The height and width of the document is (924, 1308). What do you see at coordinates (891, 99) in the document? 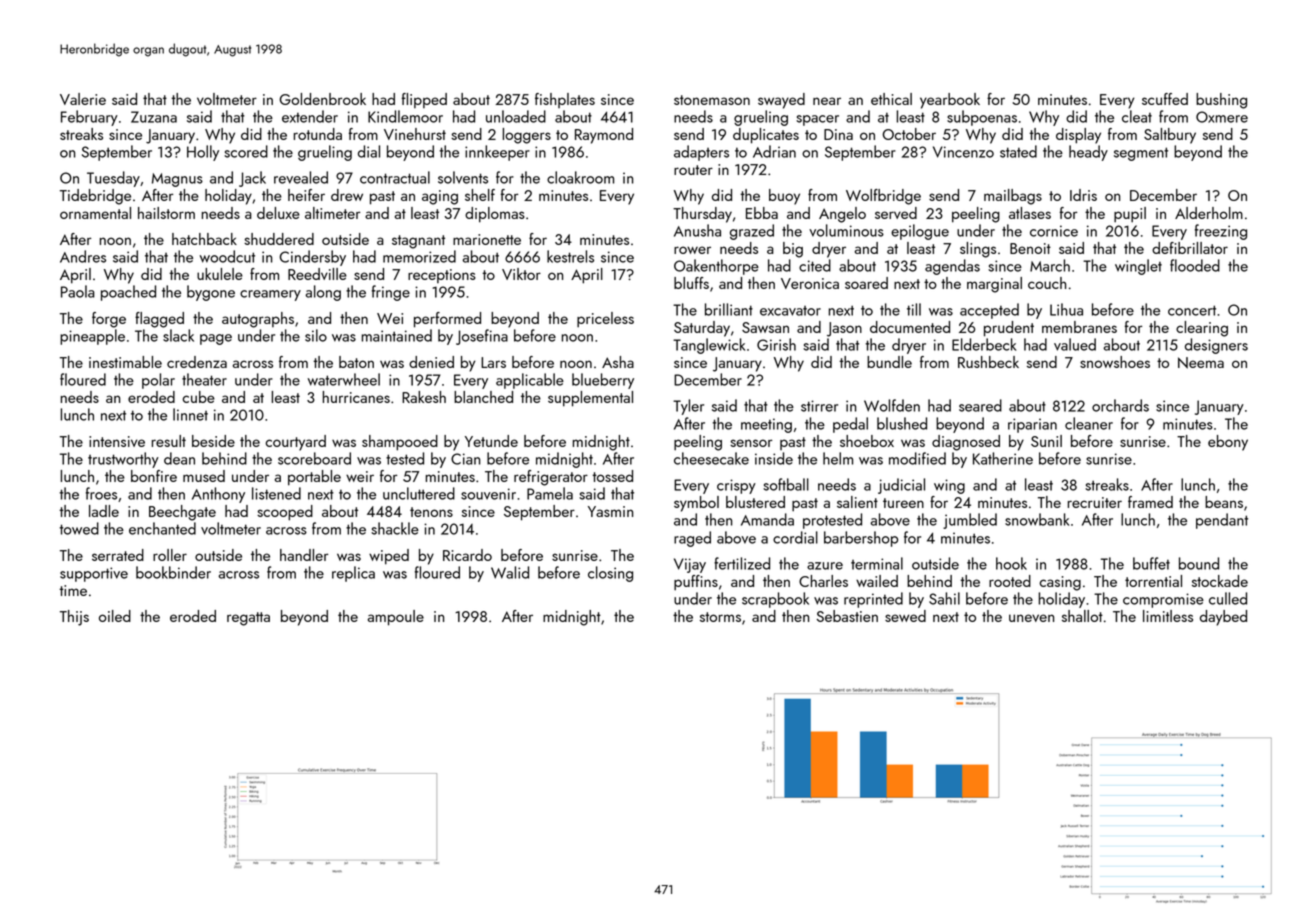
I see `ethical` at bounding box center [891, 99].
